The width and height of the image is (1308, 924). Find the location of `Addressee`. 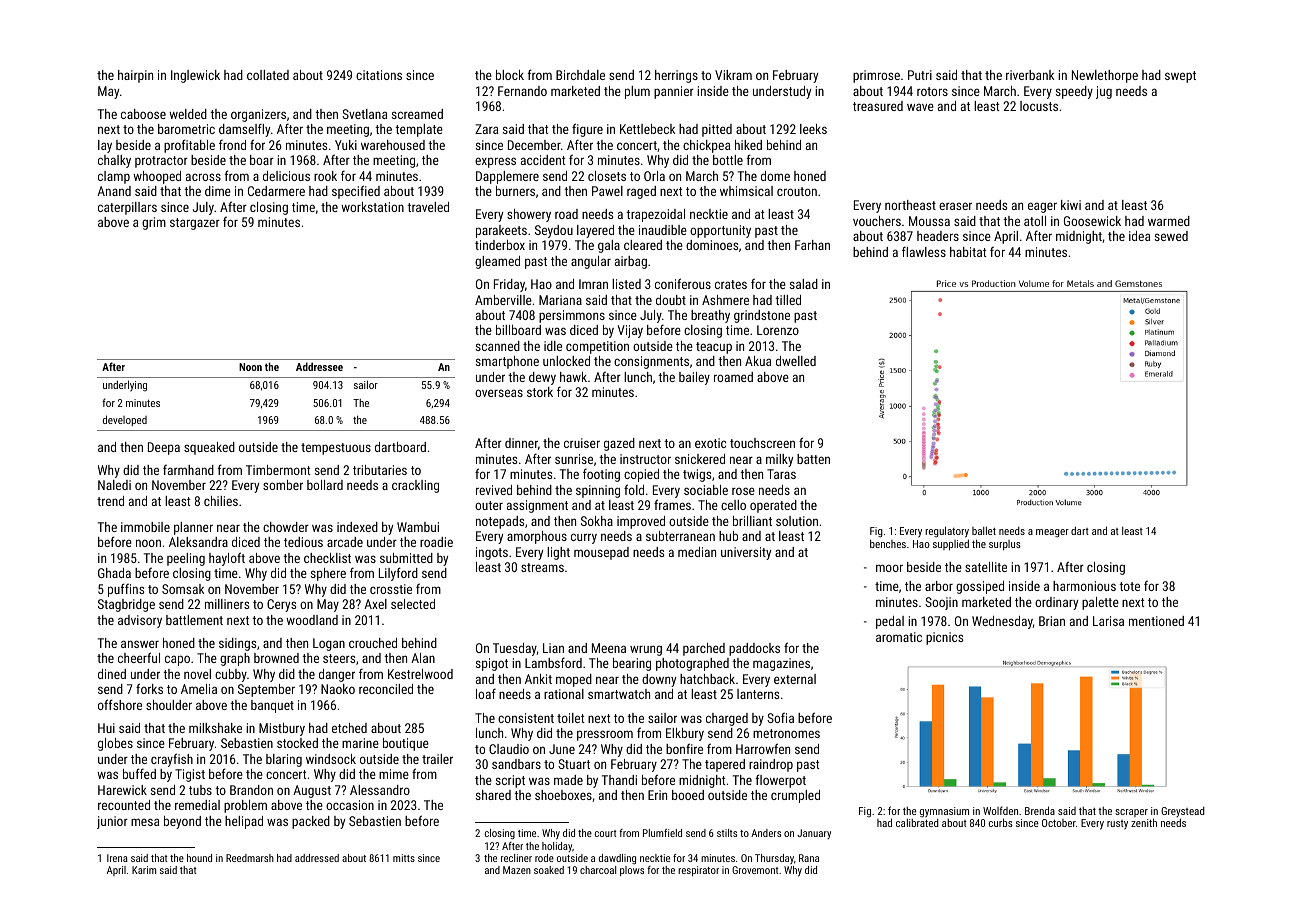

Addressee is located at coordinates (319, 366).
